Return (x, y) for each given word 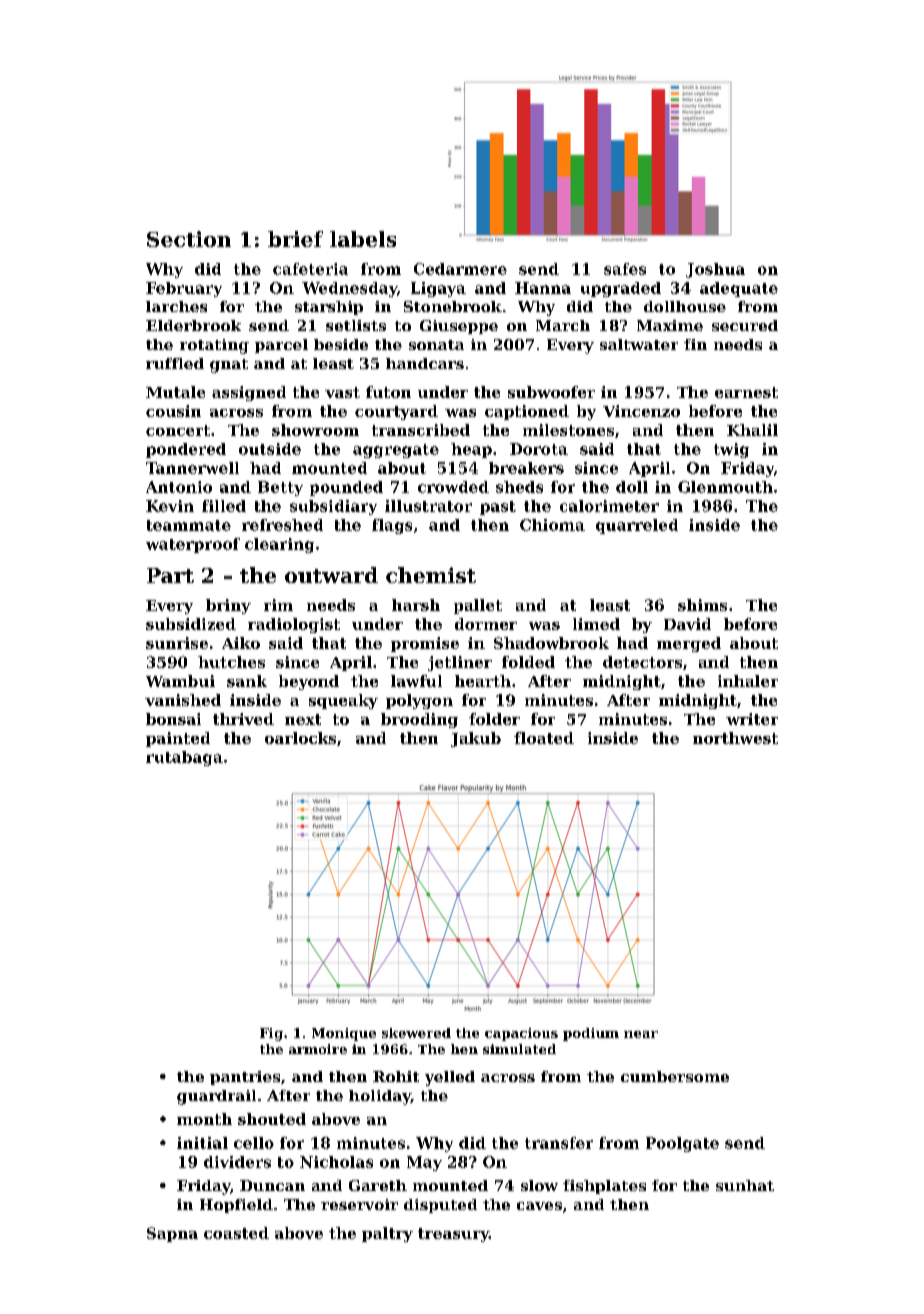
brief (295, 239)
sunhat (745, 1185)
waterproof (193, 545)
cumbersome (675, 1076)
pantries (245, 1078)
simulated (519, 1049)
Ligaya (438, 289)
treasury (453, 1235)
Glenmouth (725, 487)
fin (695, 344)
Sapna (172, 1234)
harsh (416, 605)
